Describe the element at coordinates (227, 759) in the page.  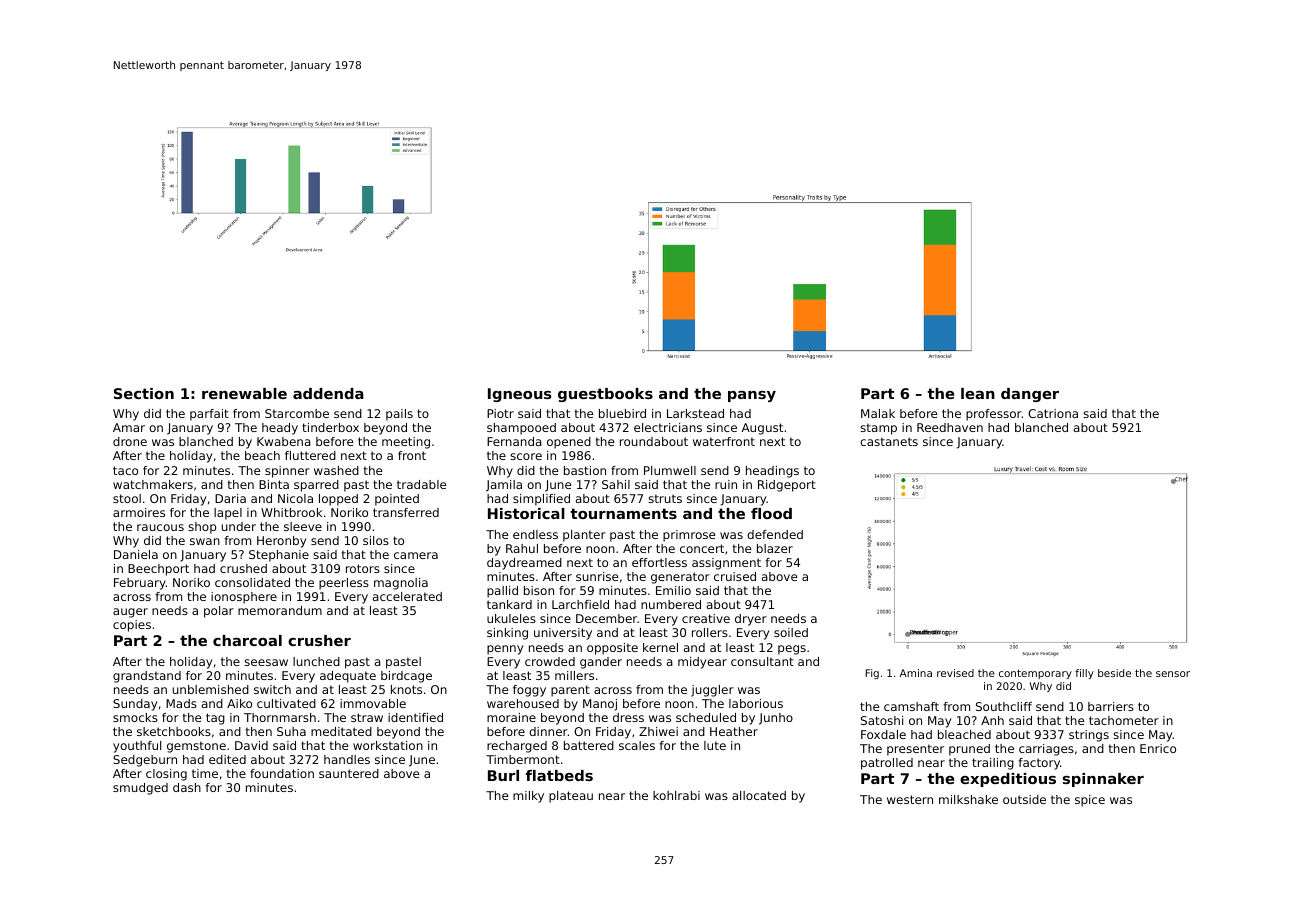
I see `edited` at that location.
